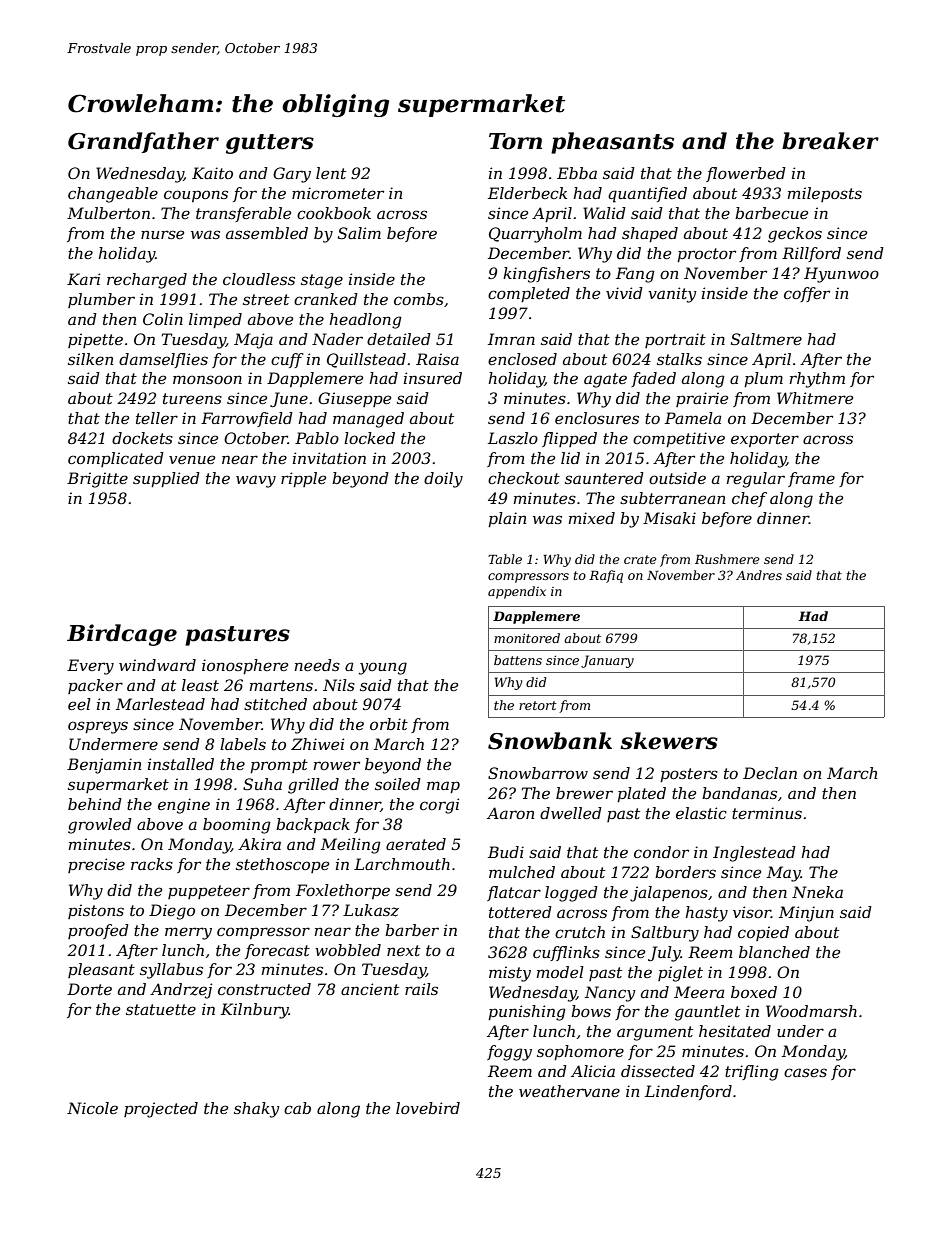  What do you see at coordinates (428, 1108) in the screenshot?
I see `lovebird` at bounding box center [428, 1108].
